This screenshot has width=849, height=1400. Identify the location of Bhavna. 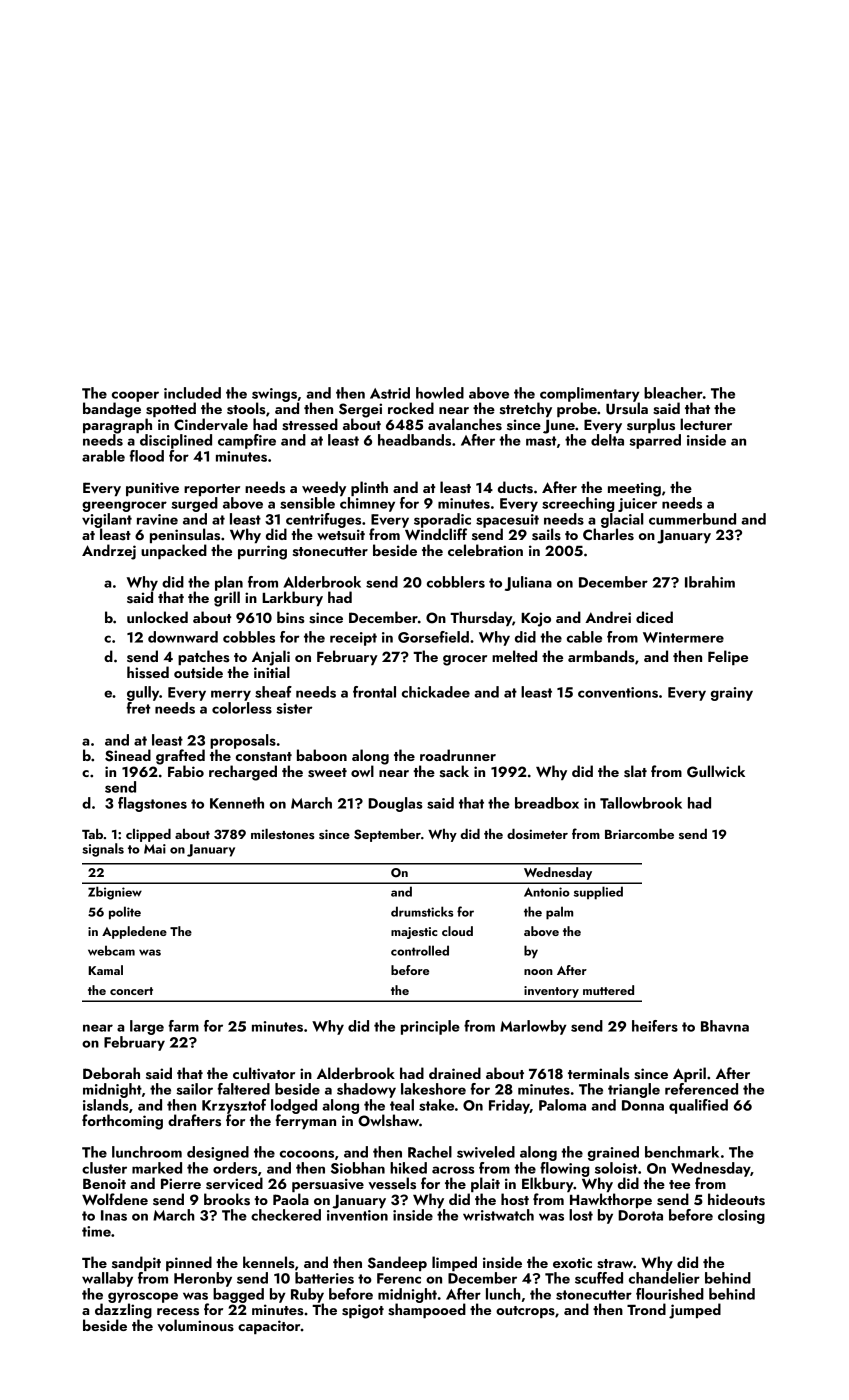
(725, 1026).
